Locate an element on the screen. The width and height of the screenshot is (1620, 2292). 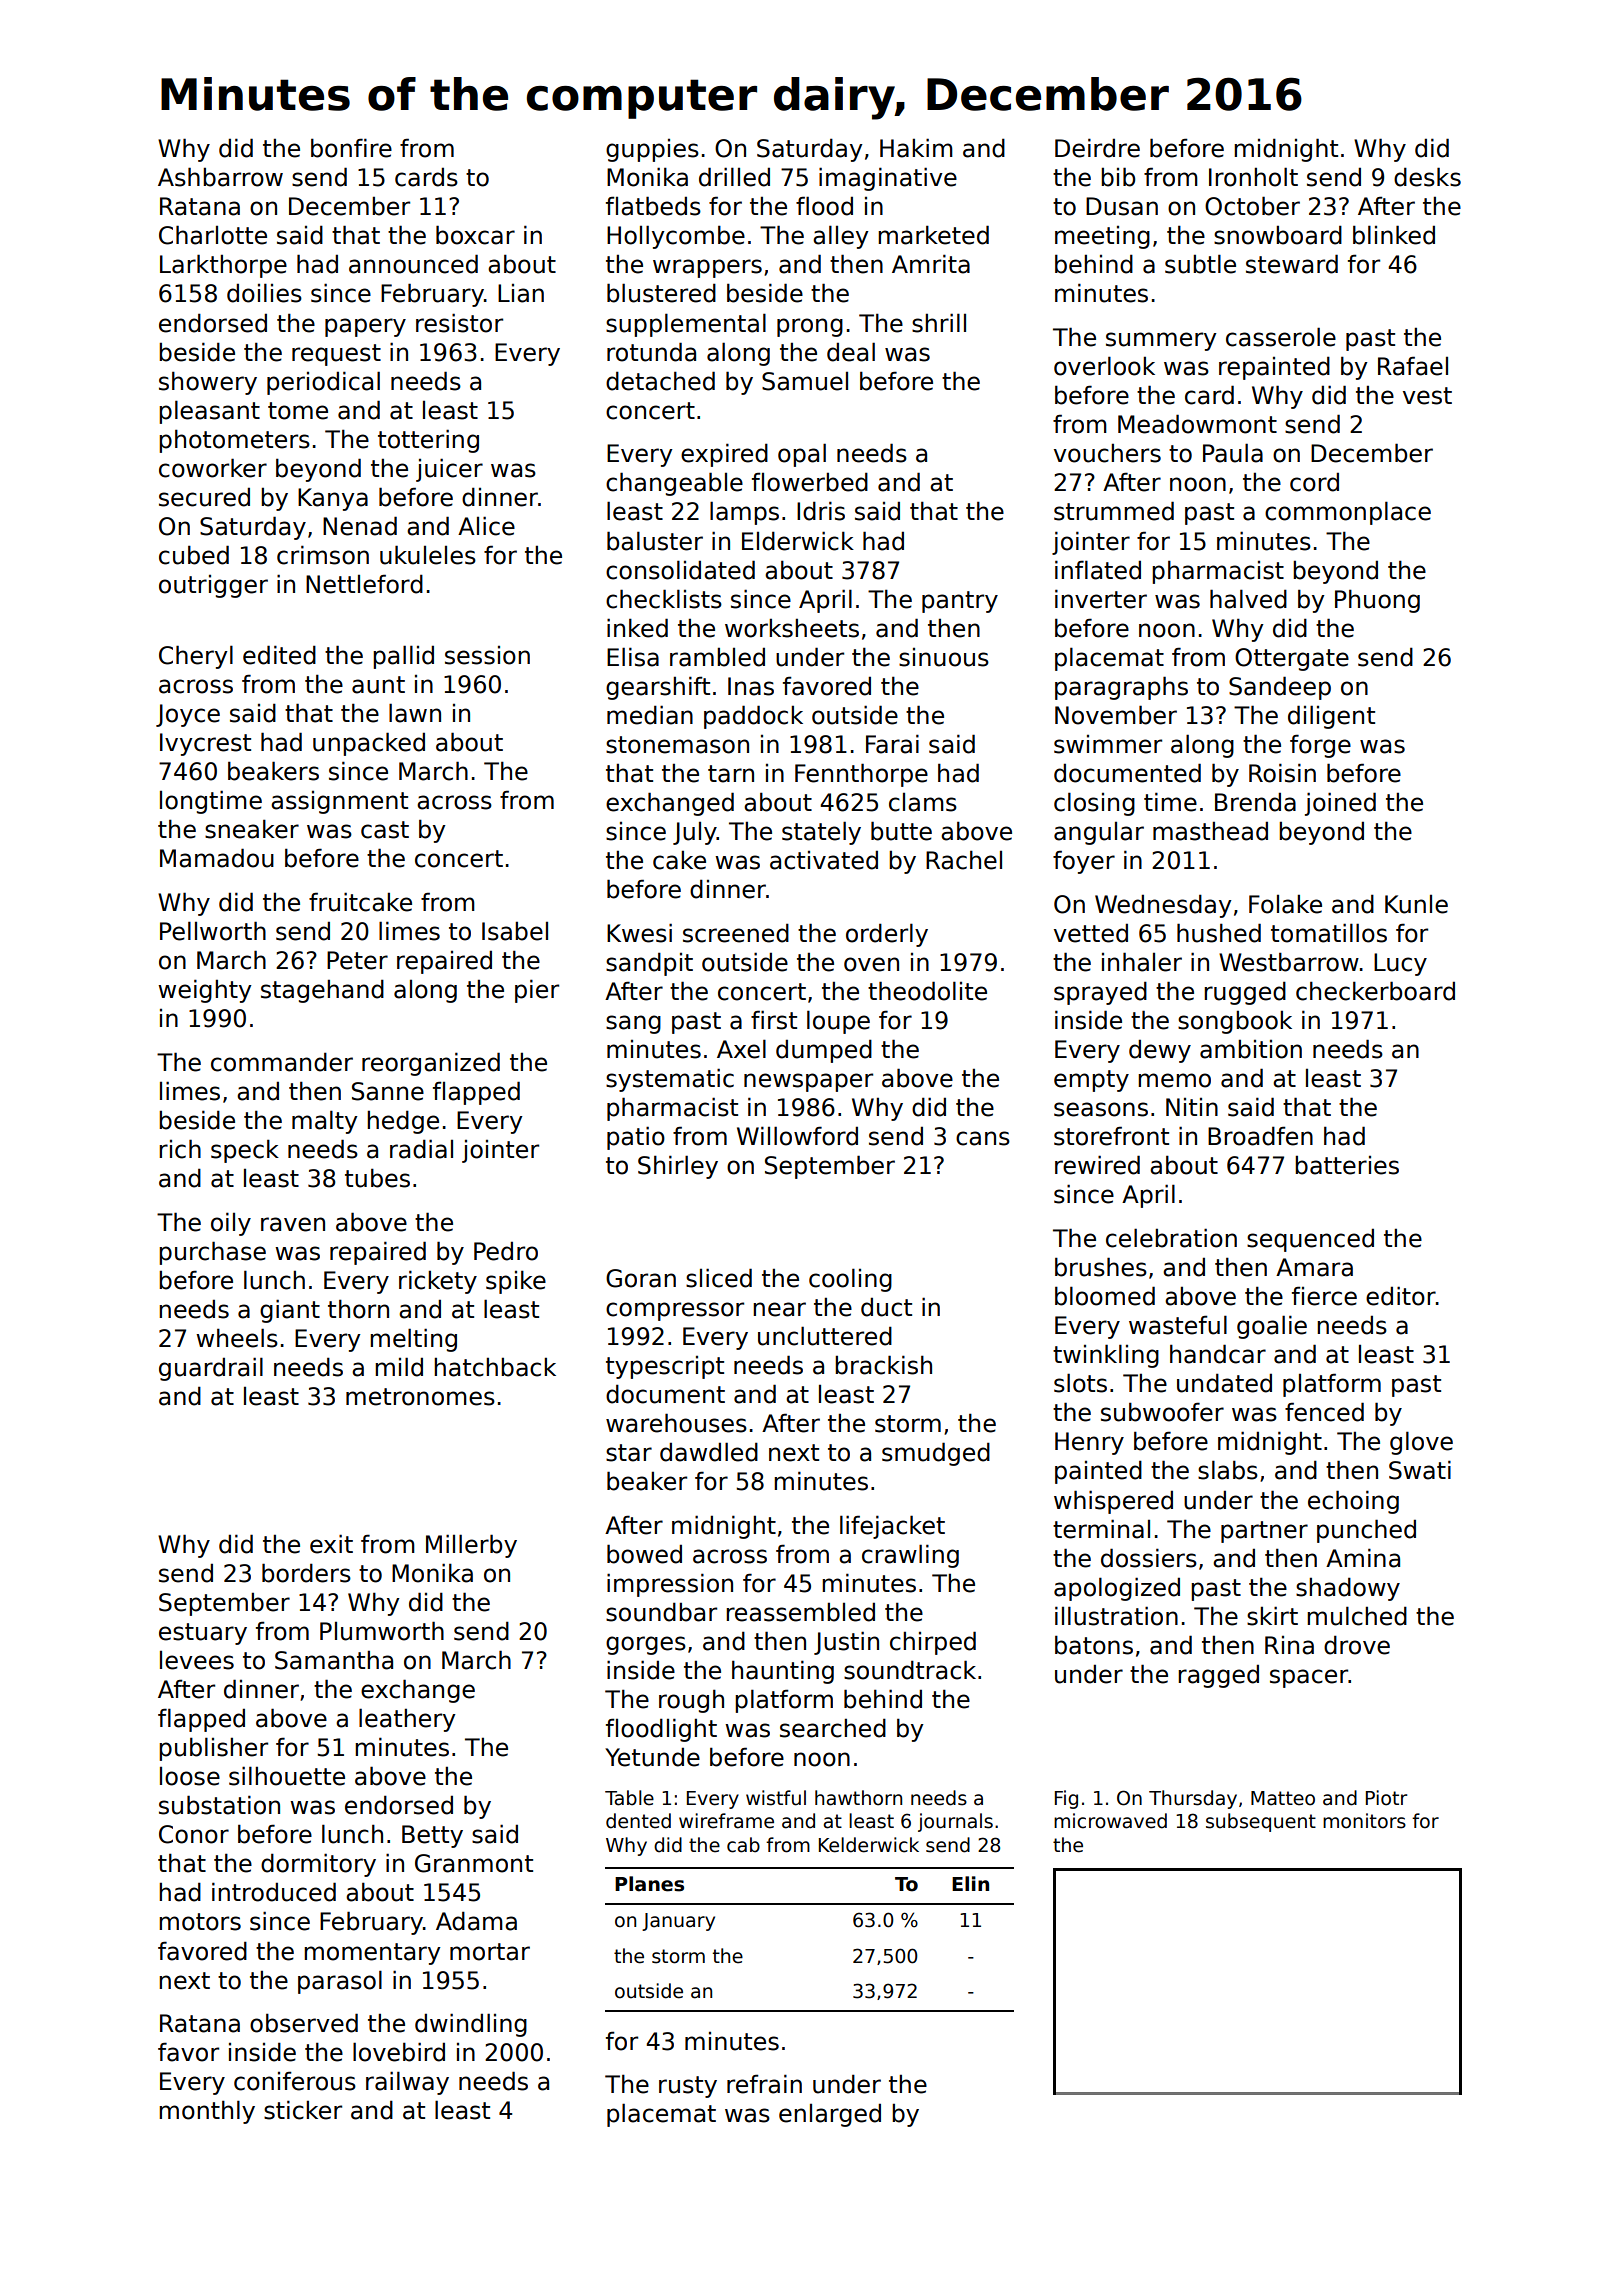
shrill is located at coordinates (939, 323).
